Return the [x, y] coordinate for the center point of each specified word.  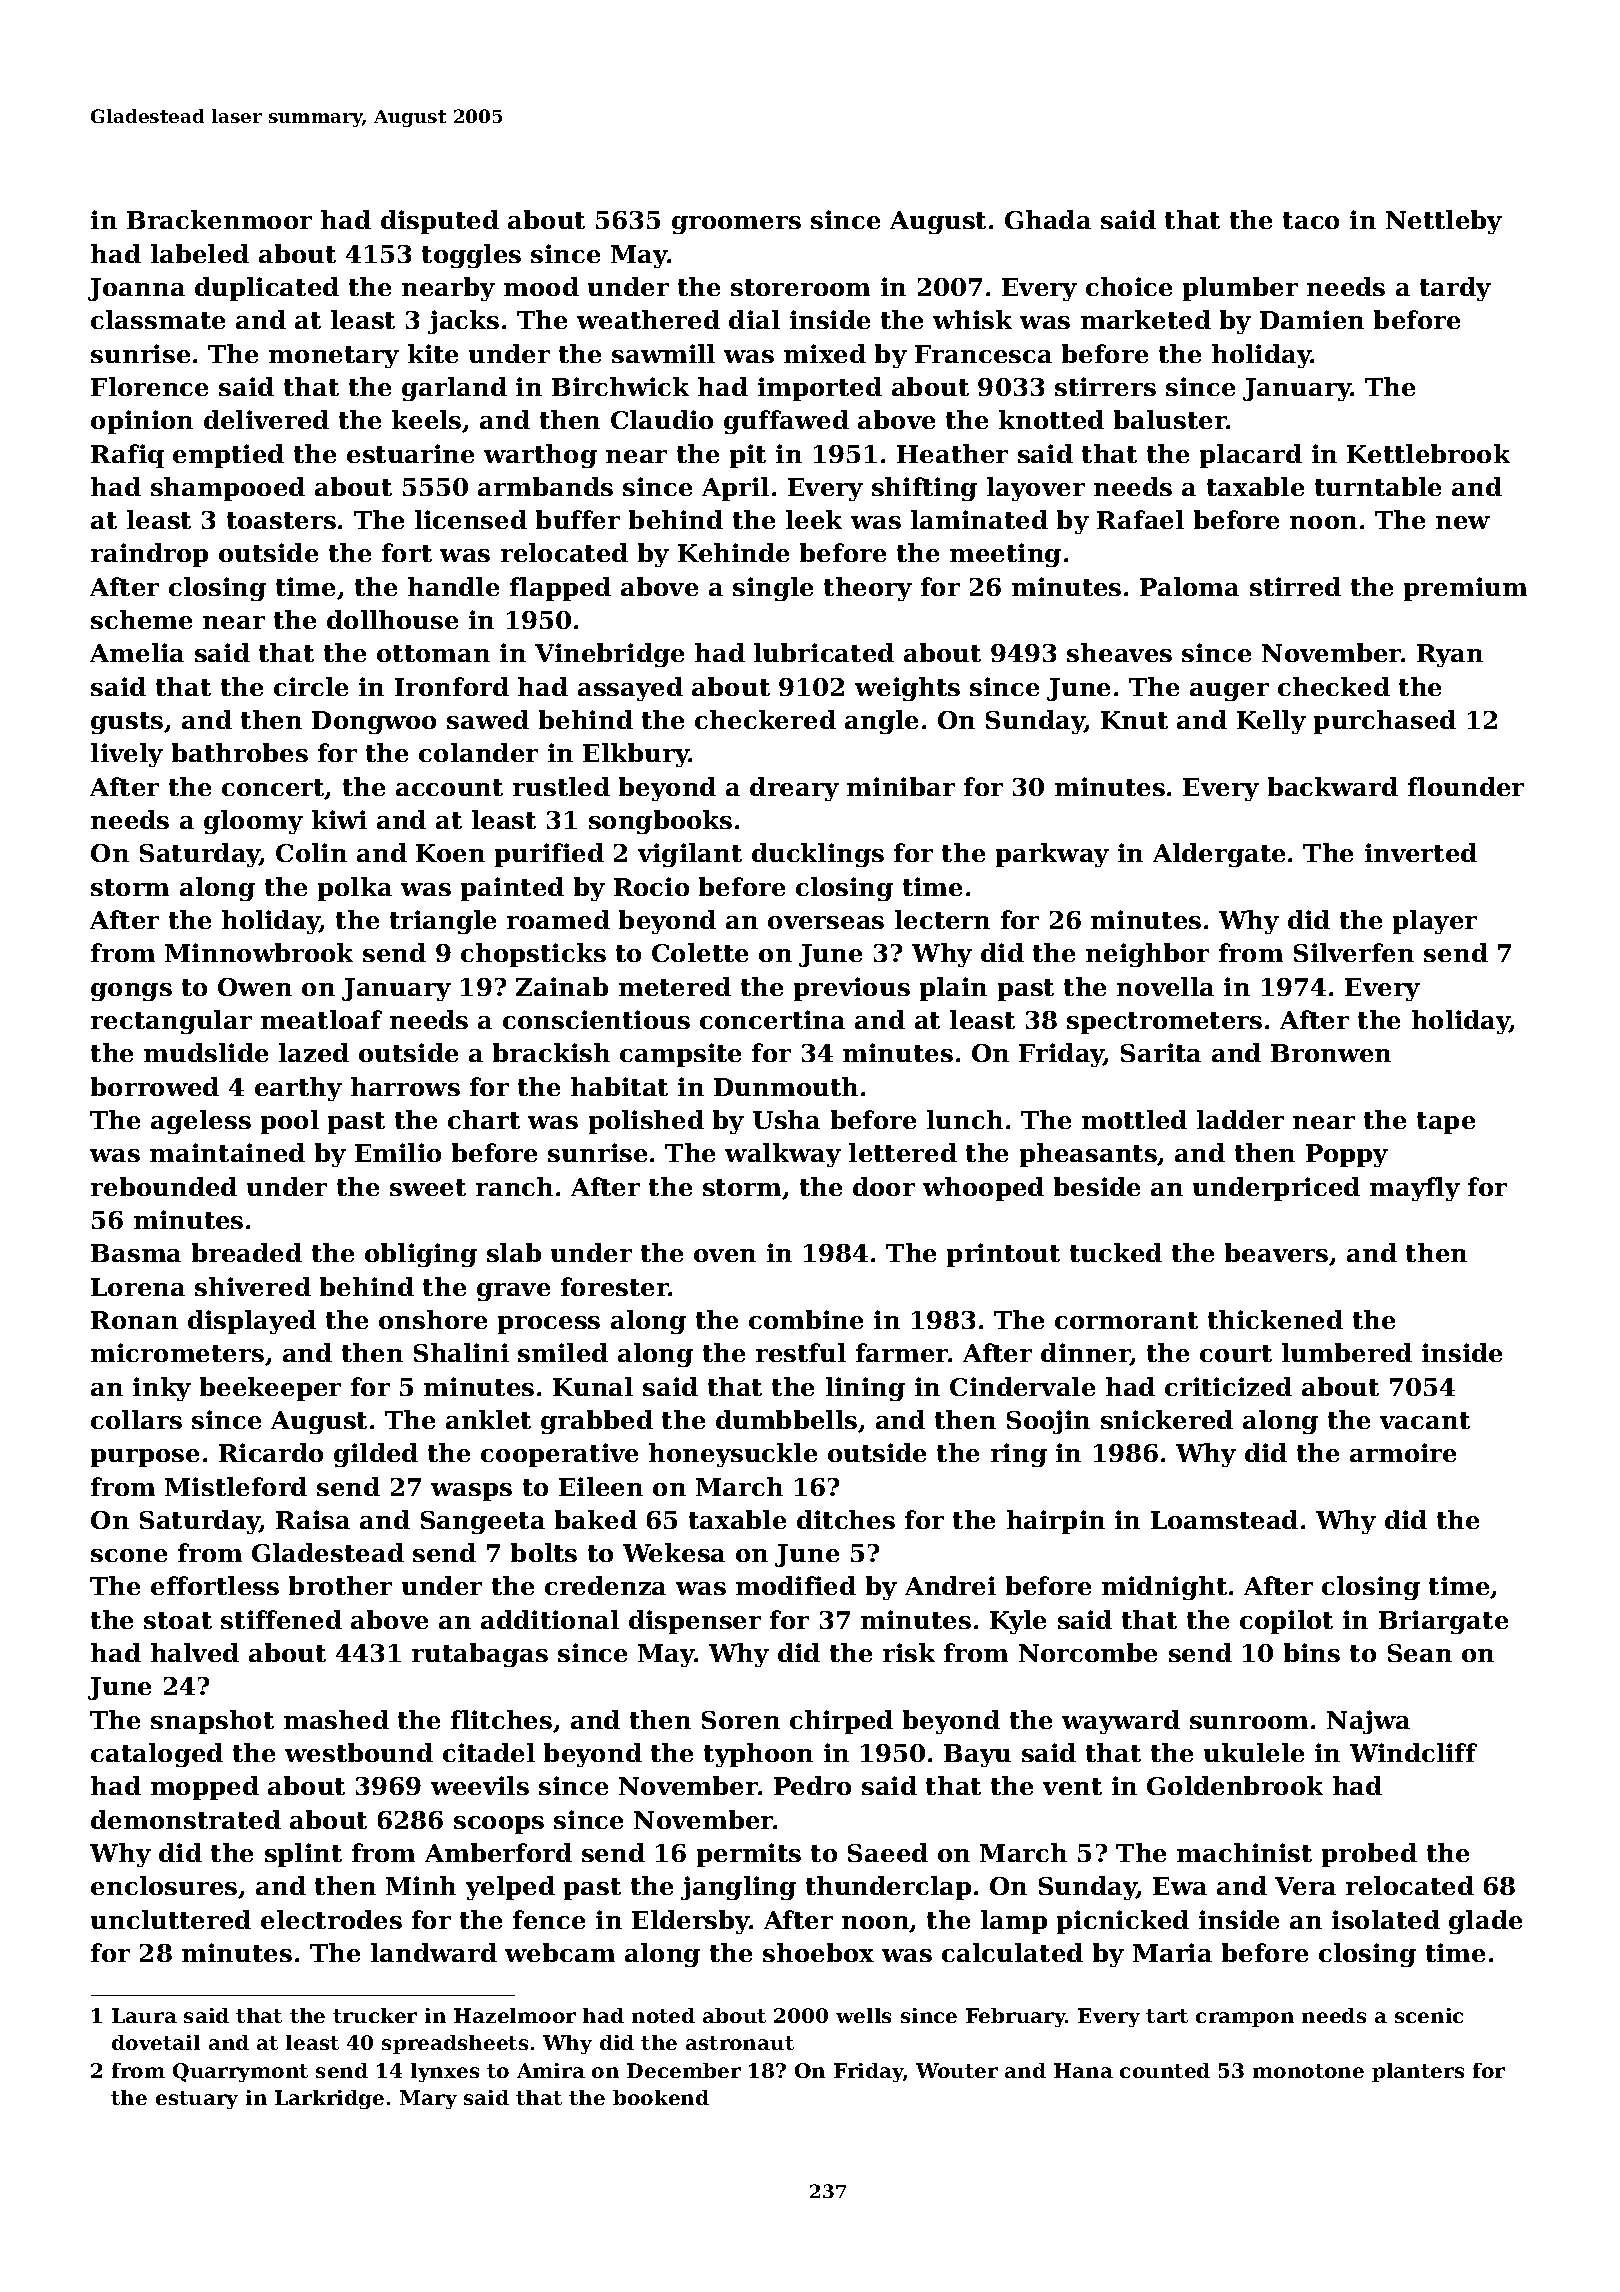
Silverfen [1354, 952]
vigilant [690, 855]
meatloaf [321, 1019]
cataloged [157, 1755]
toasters [281, 520]
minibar [901, 786]
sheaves [1119, 652]
